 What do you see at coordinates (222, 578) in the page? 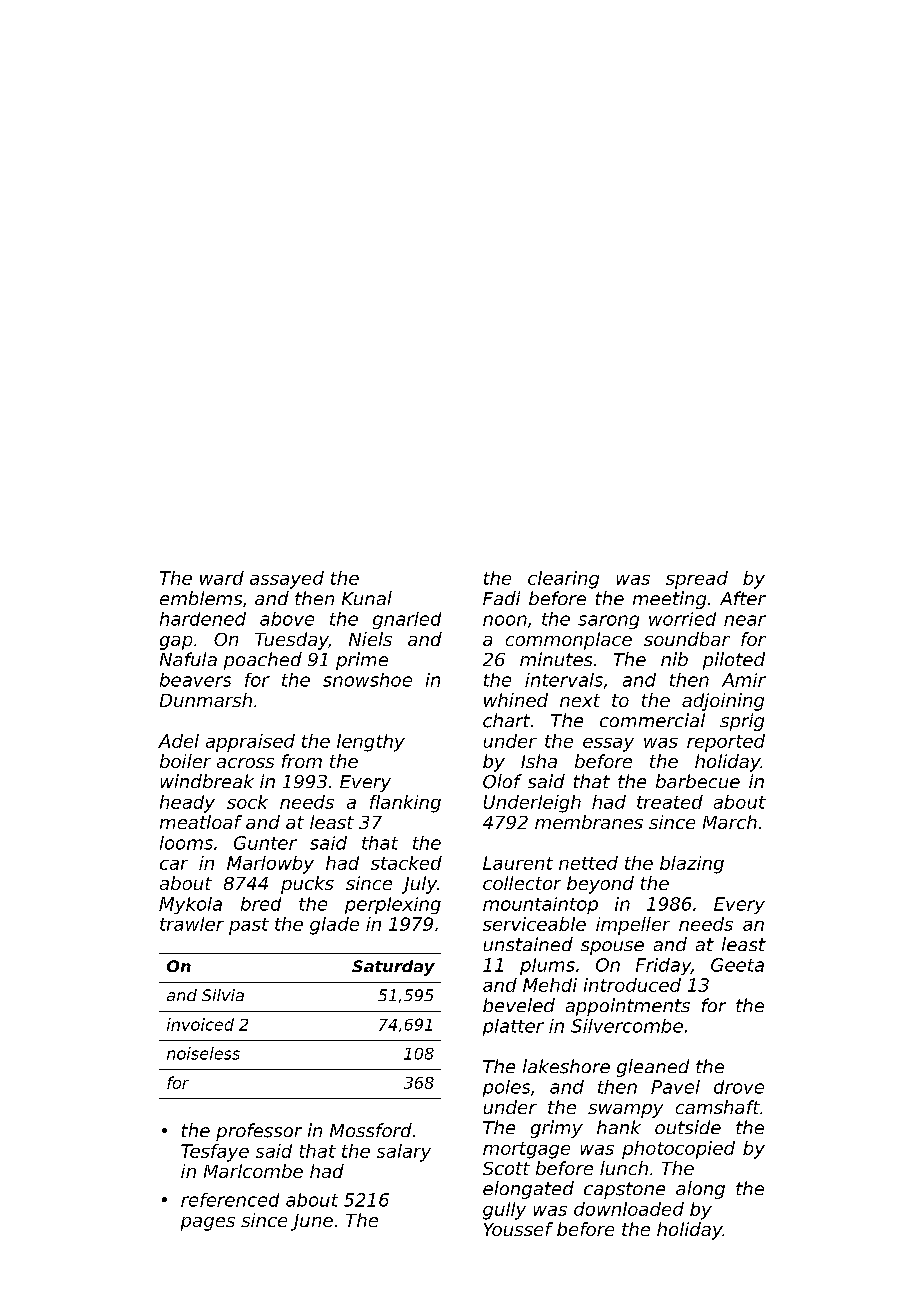
I see `ward` at bounding box center [222, 578].
